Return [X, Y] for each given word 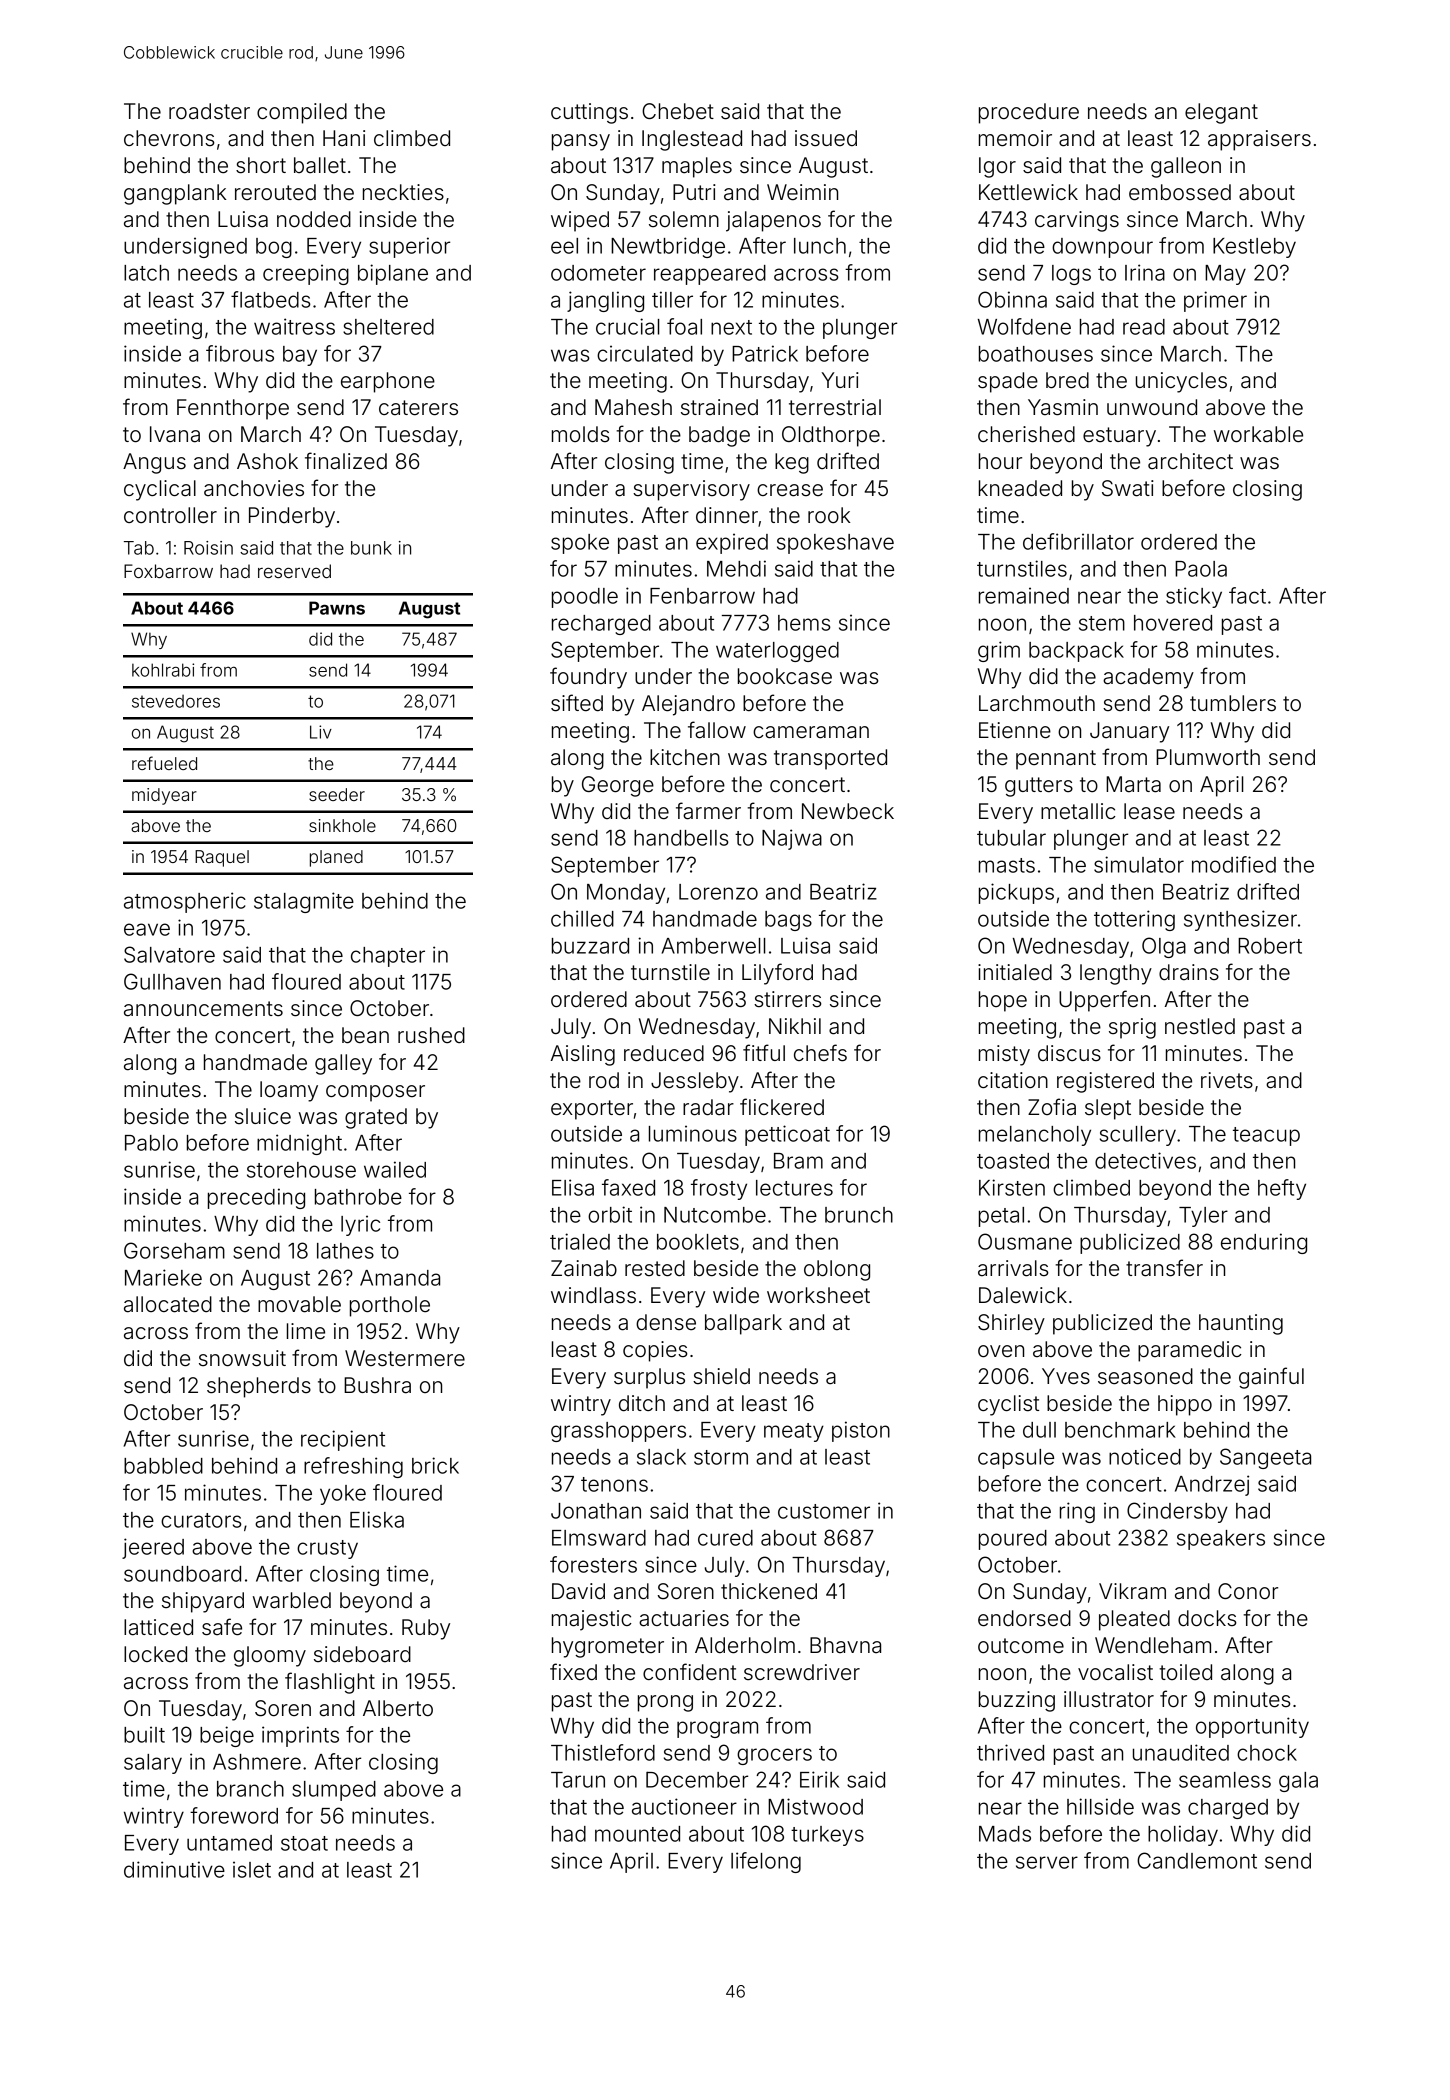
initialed [1015, 972]
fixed [573, 1671]
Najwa [792, 839]
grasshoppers [618, 1432]
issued [826, 138]
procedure [1029, 113]
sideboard [362, 1654]
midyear [164, 796]
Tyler [1203, 1217]
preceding [256, 1198]
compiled [302, 113]
